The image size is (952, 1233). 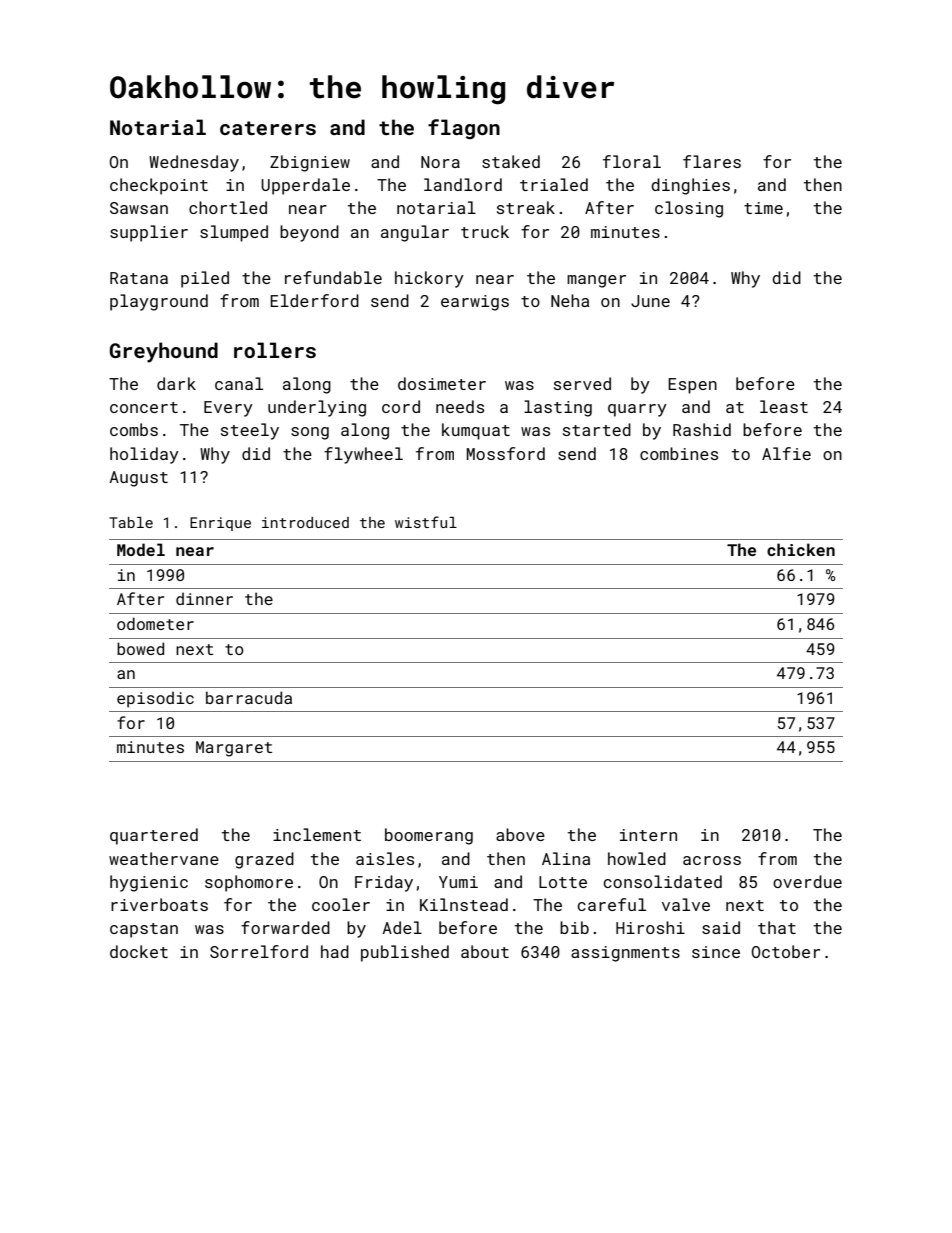 I want to click on dosimeter, so click(x=442, y=383).
